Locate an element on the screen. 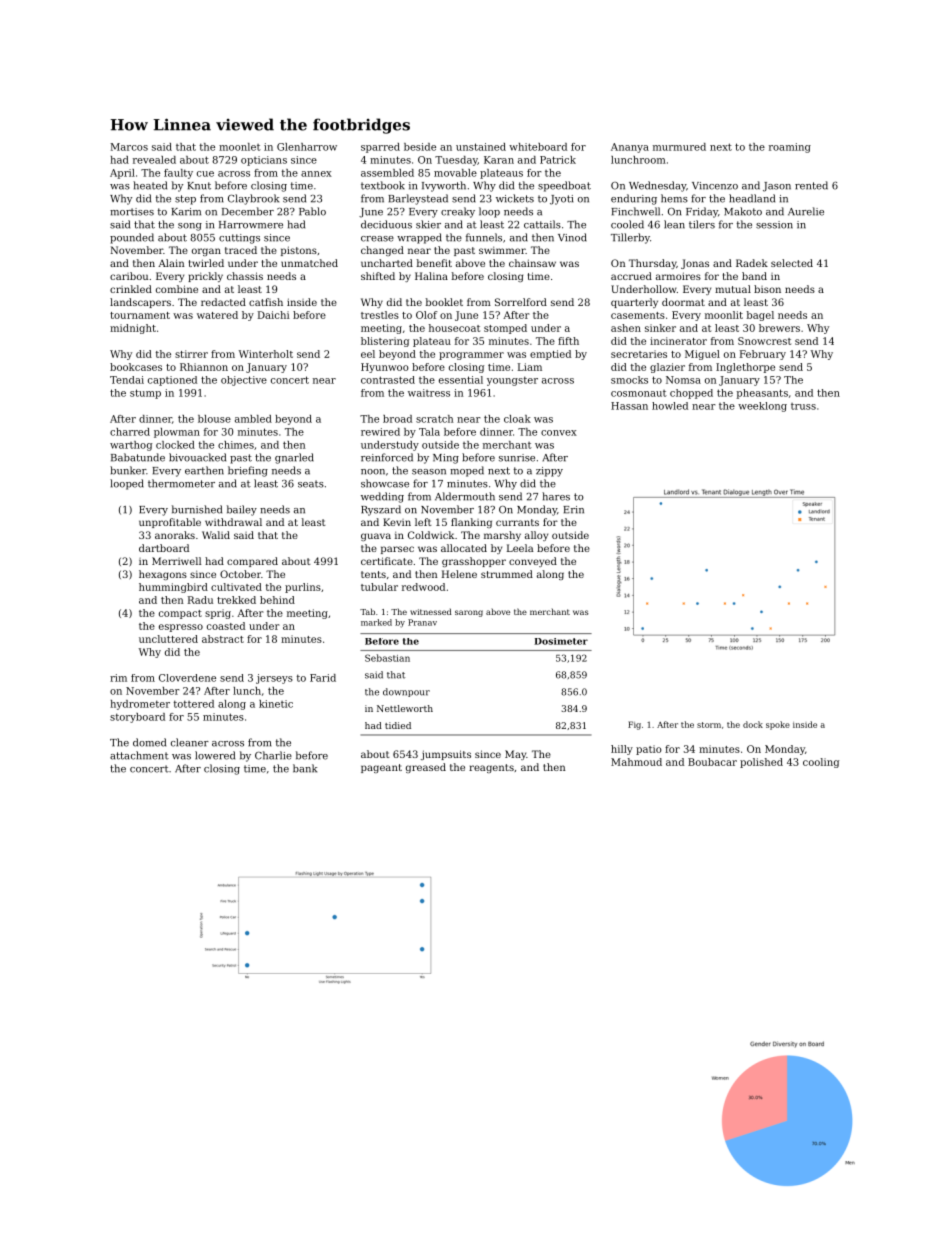 This screenshot has width=952, height=1233. smocks is located at coordinates (629, 380).
